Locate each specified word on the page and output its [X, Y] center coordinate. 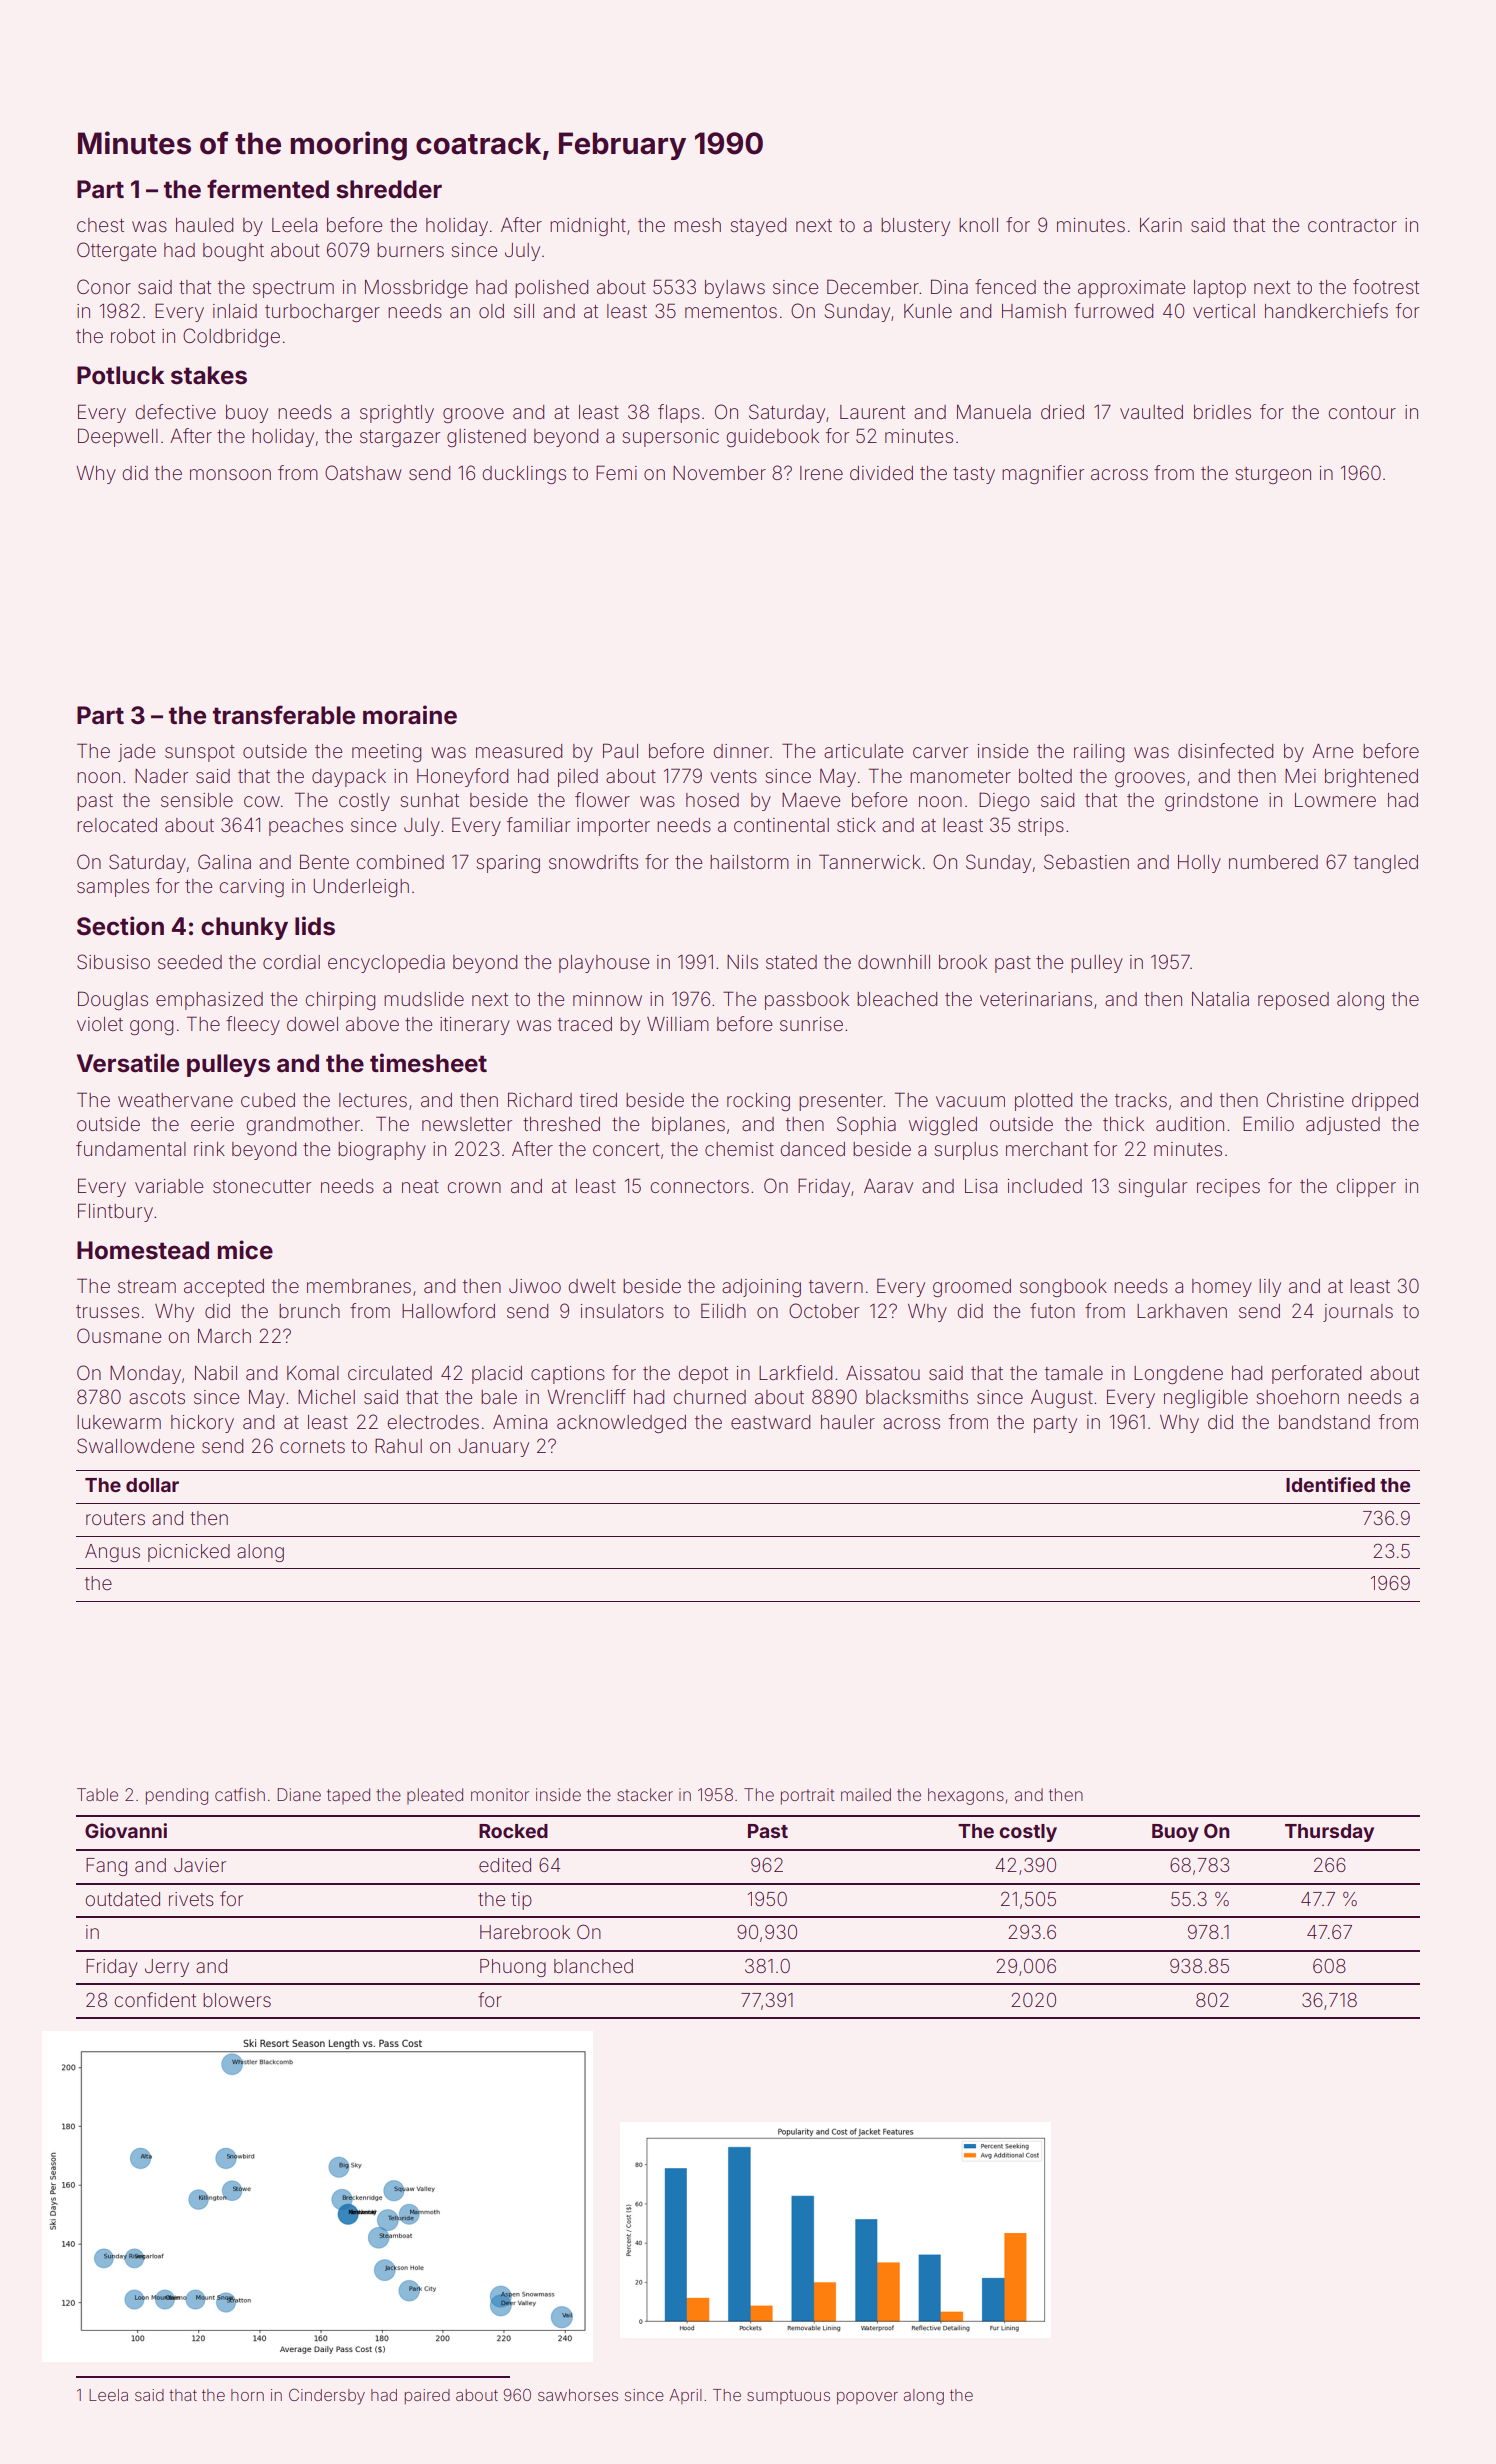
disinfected [1225, 750]
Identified [1330, 1484]
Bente [324, 861]
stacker [645, 1794]
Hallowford [448, 1310]
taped [348, 1796]
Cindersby [327, 2397]
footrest [1386, 286]
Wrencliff [586, 1396]
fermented [268, 189]
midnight [588, 227]
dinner [741, 751]
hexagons [966, 1796]
